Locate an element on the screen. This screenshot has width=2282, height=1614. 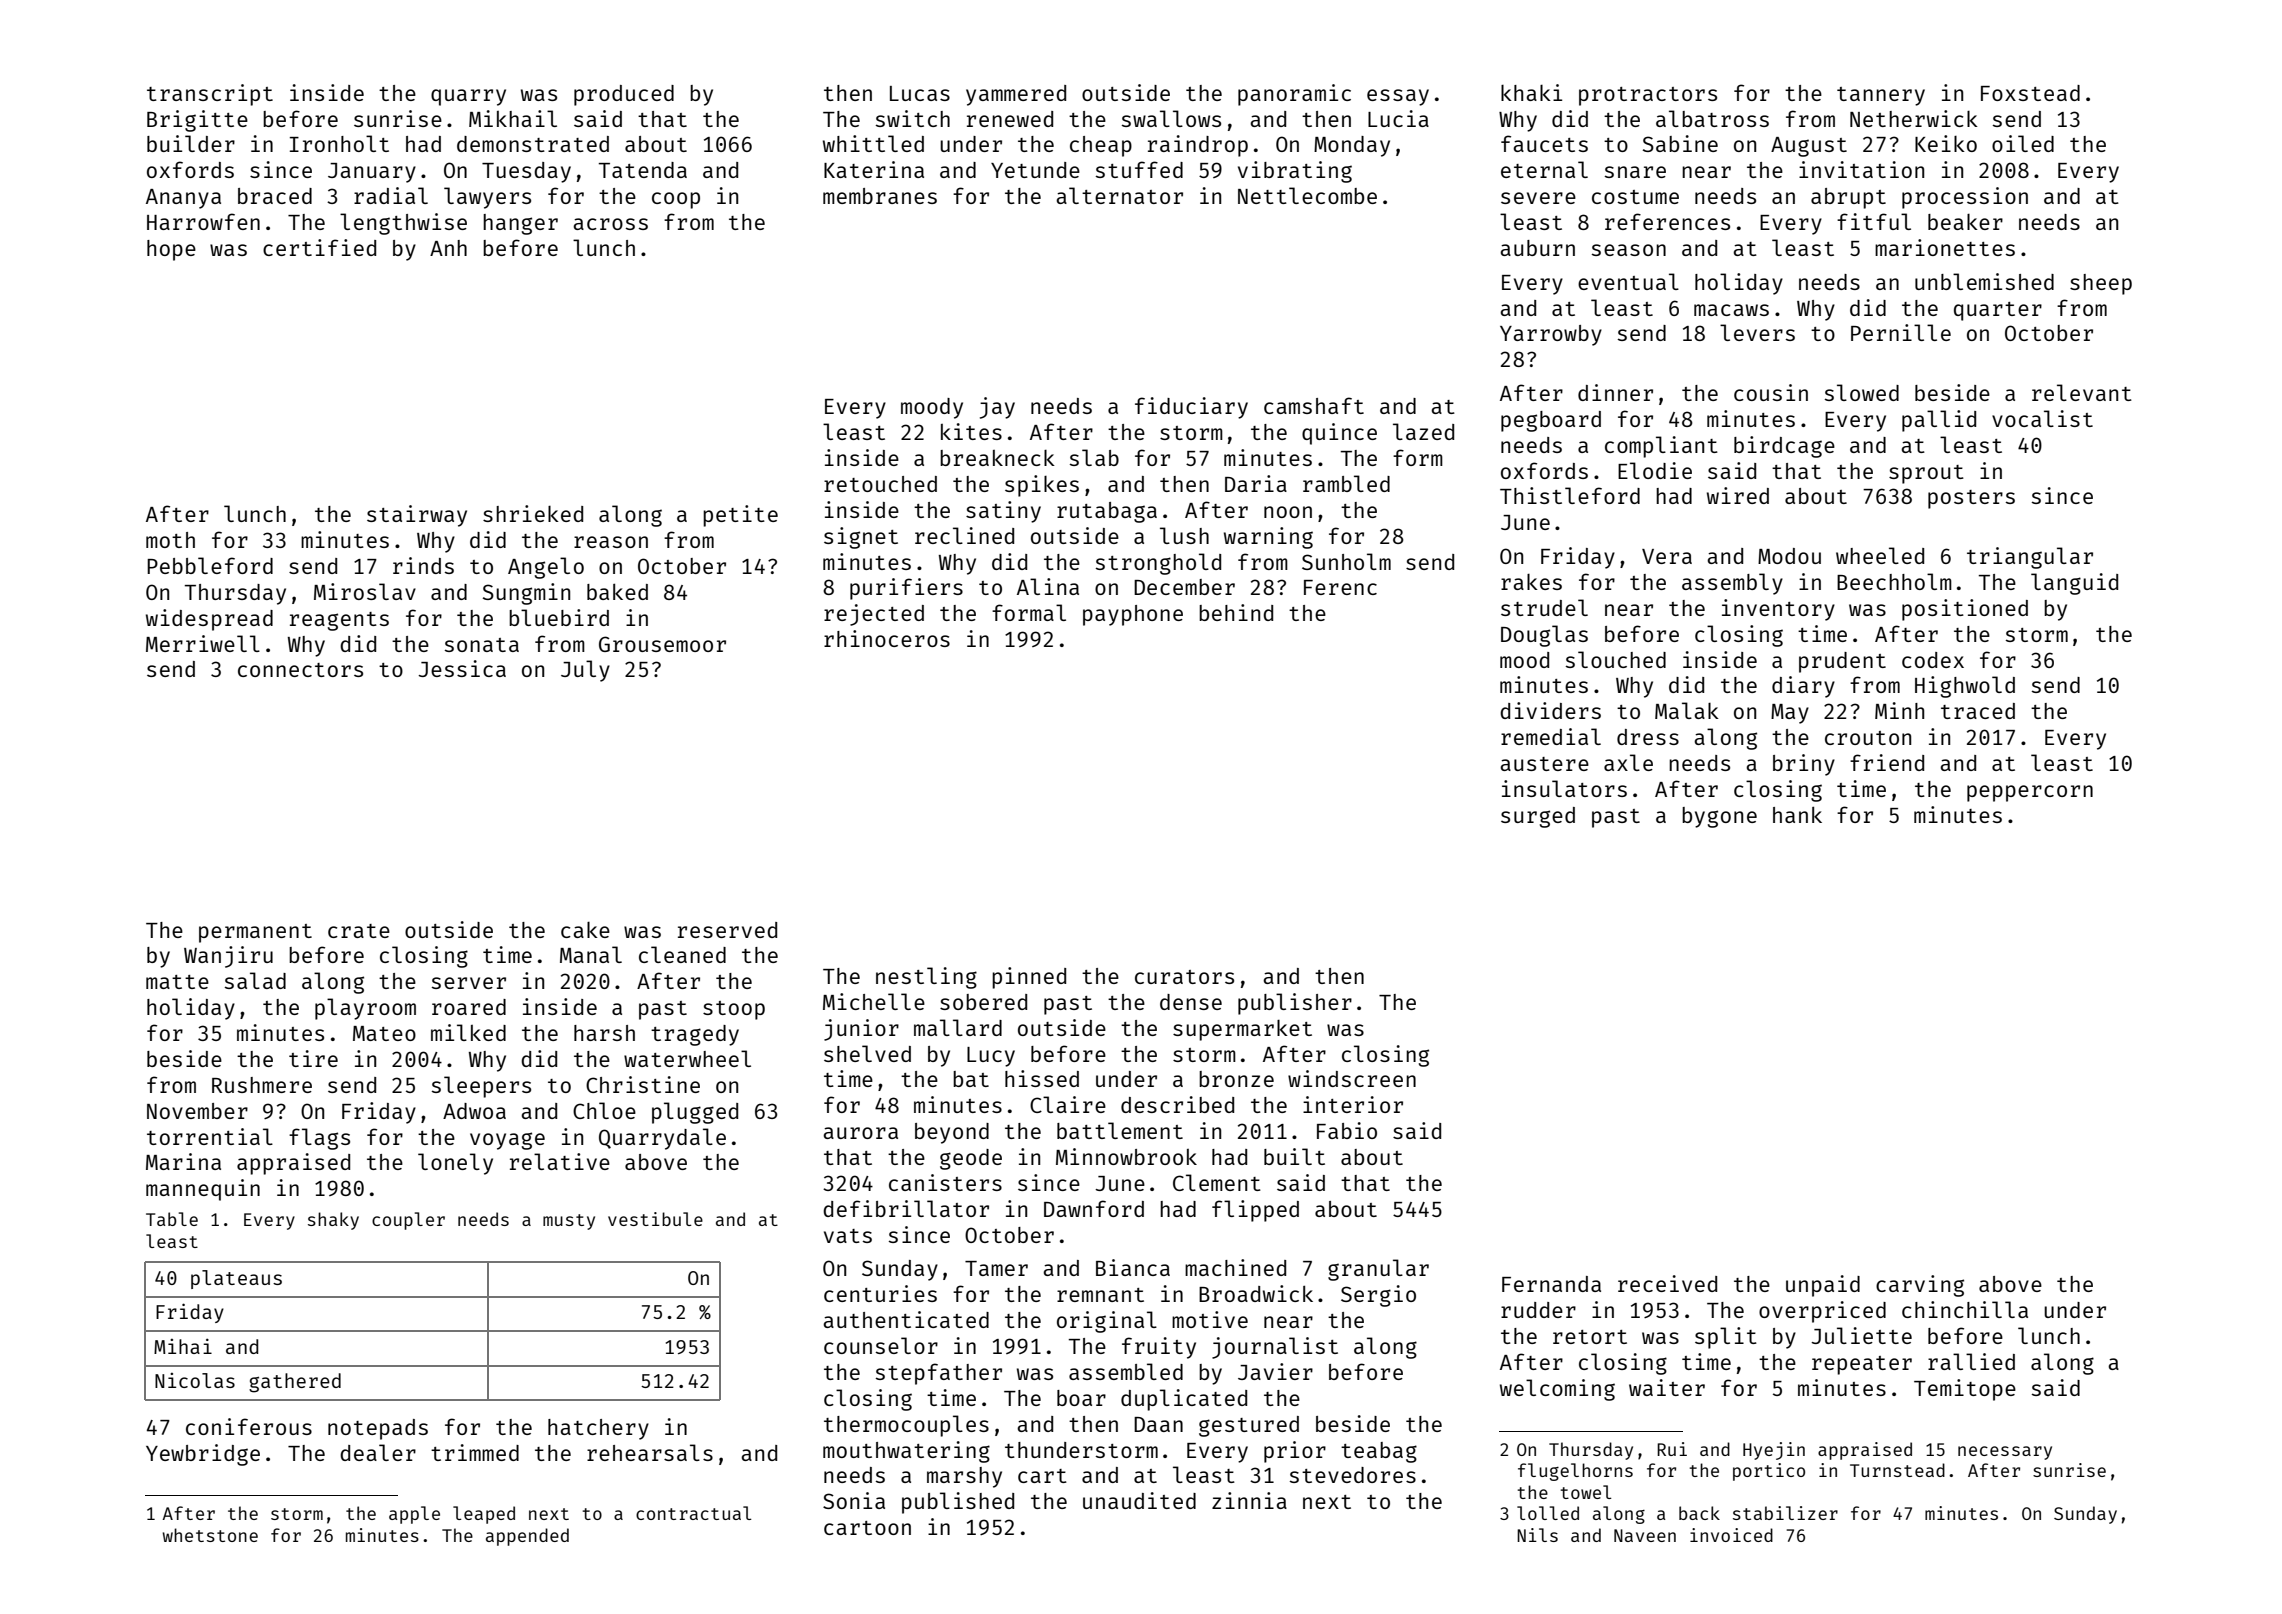
publisher is located at coordinates (1295, 1004).
